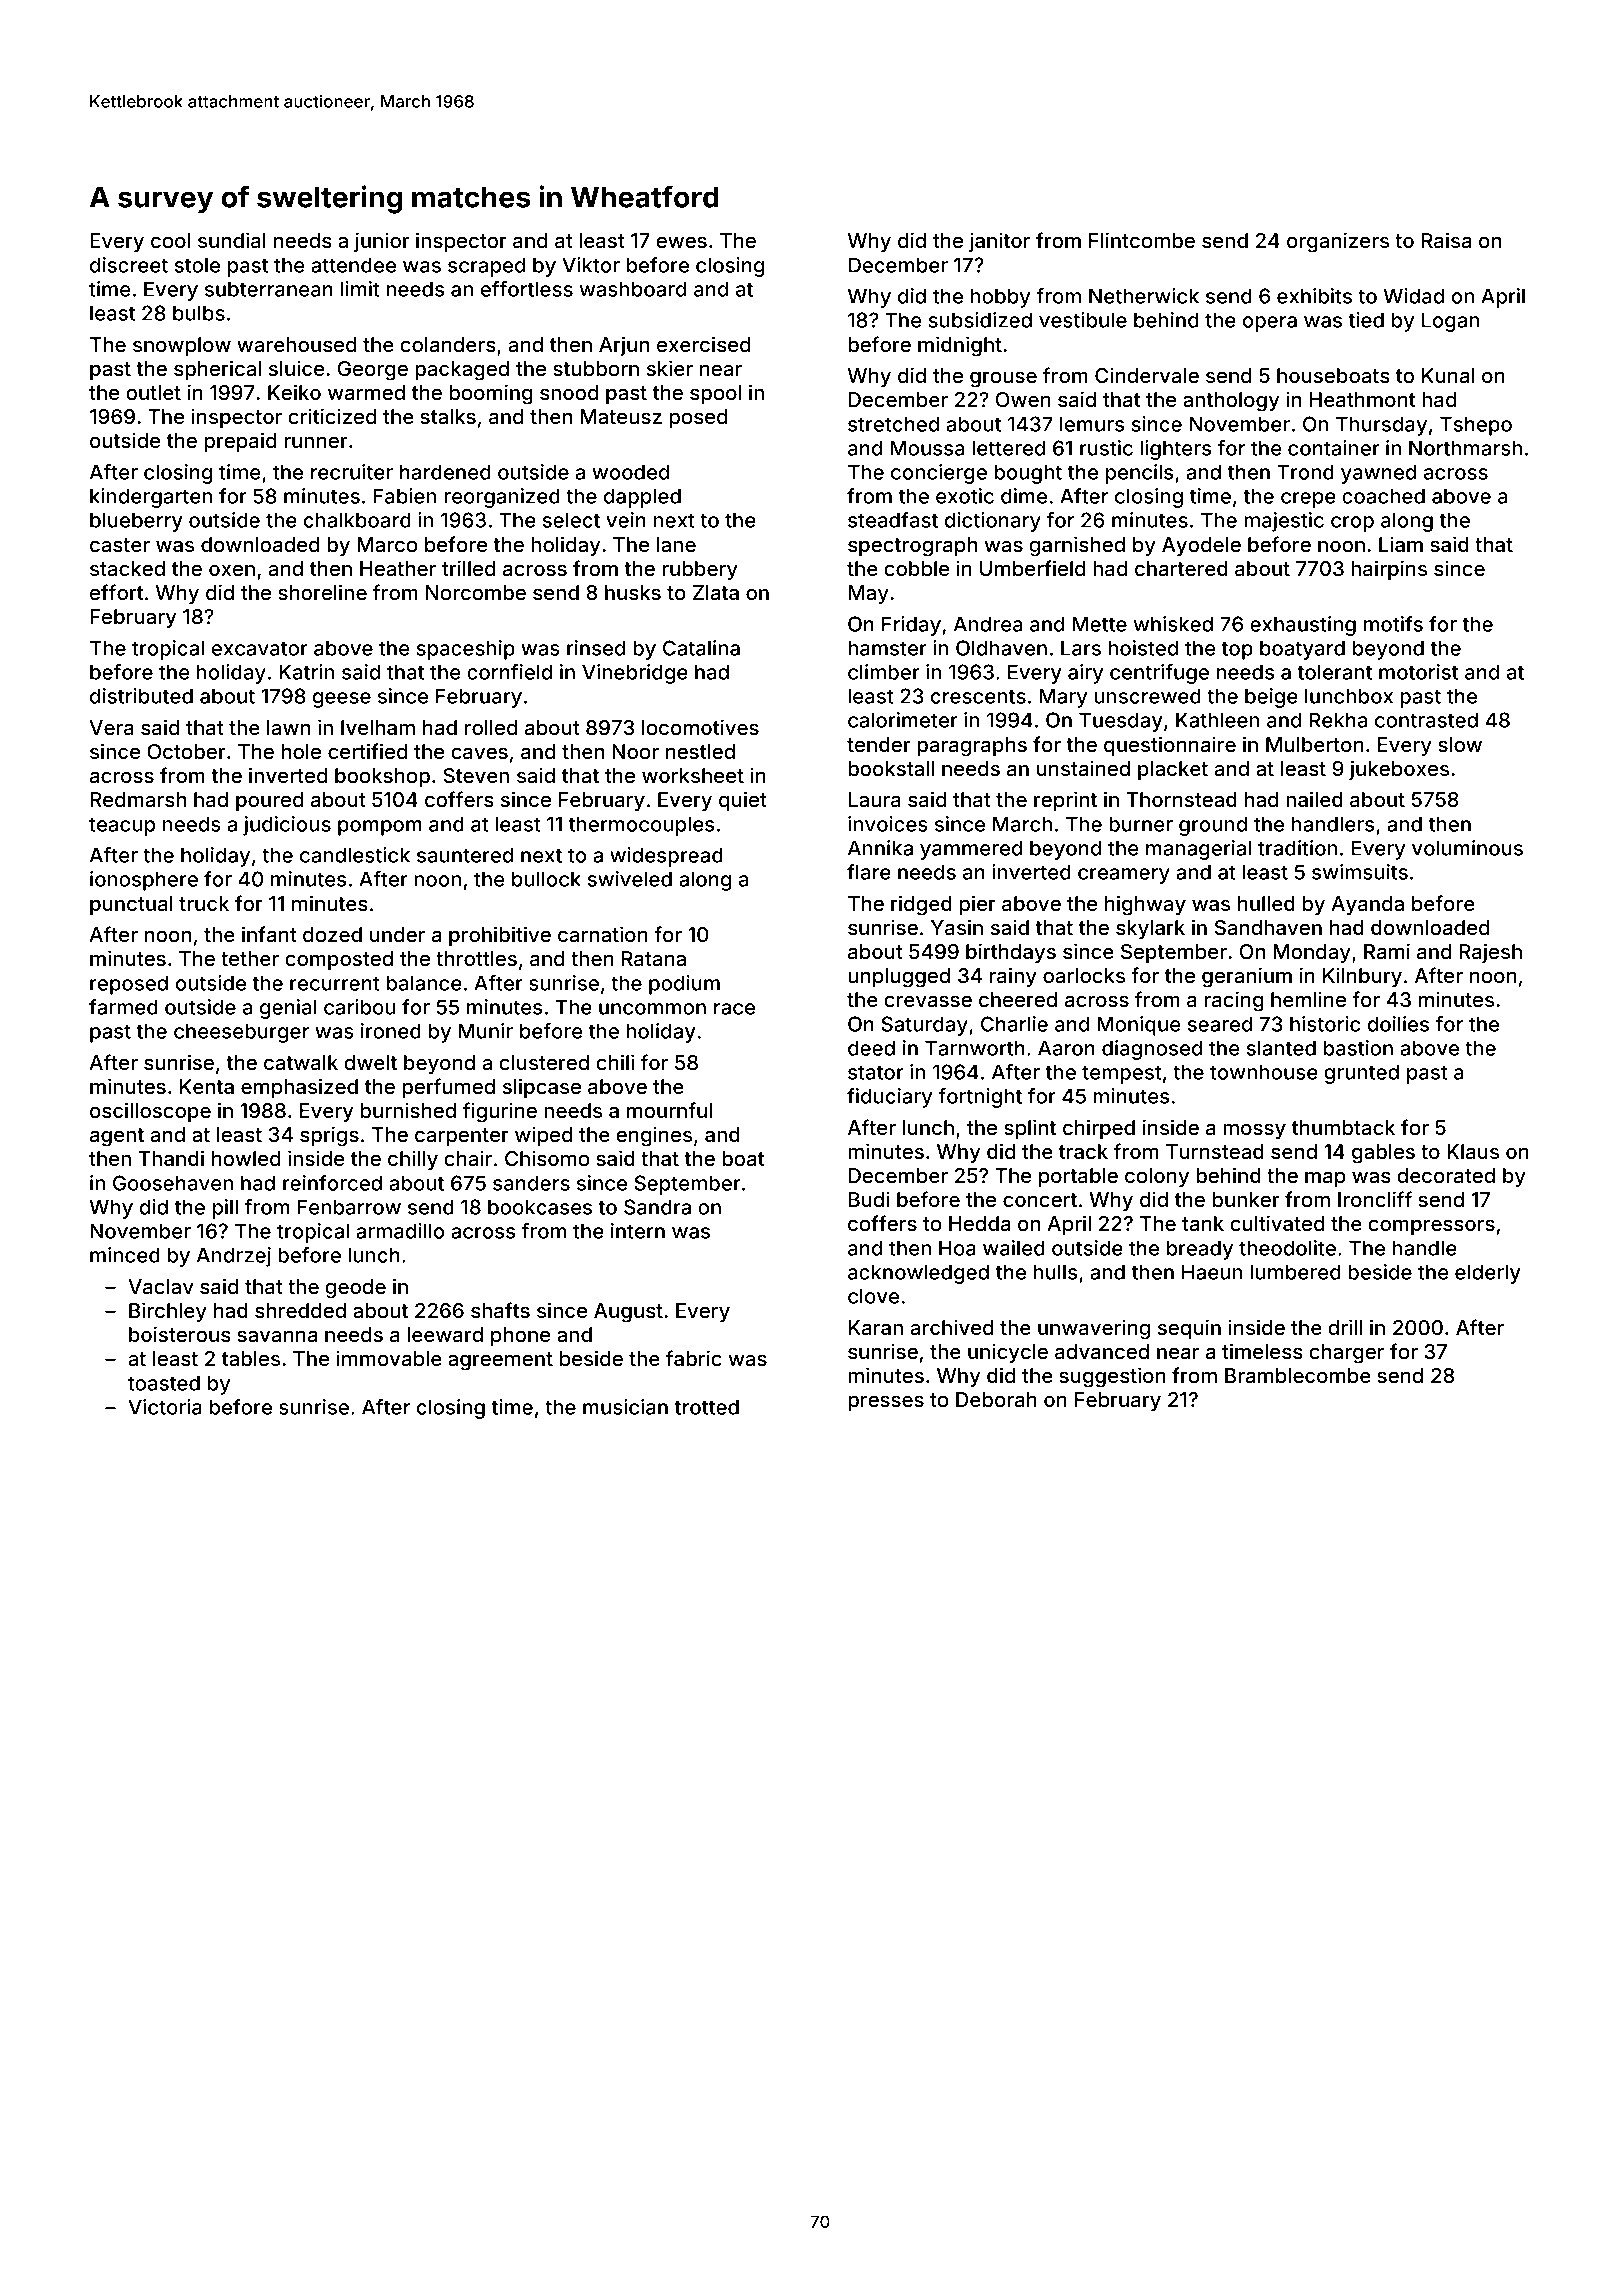 The width and height of the page is (1620, 2292). I want to click on presses, so click(886, 1403).
